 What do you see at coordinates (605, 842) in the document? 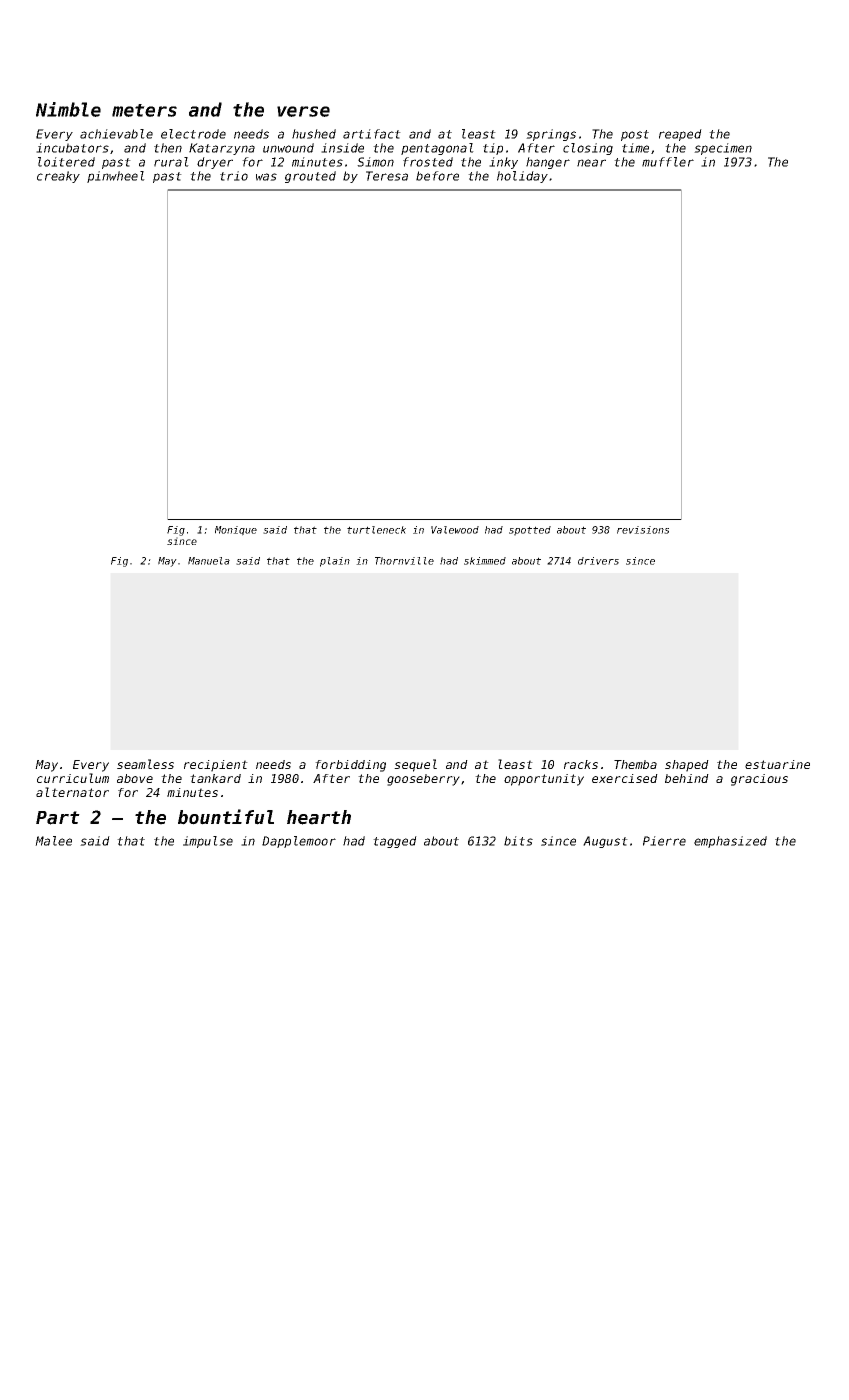
I see `August` at bounding box center [605, 842].
